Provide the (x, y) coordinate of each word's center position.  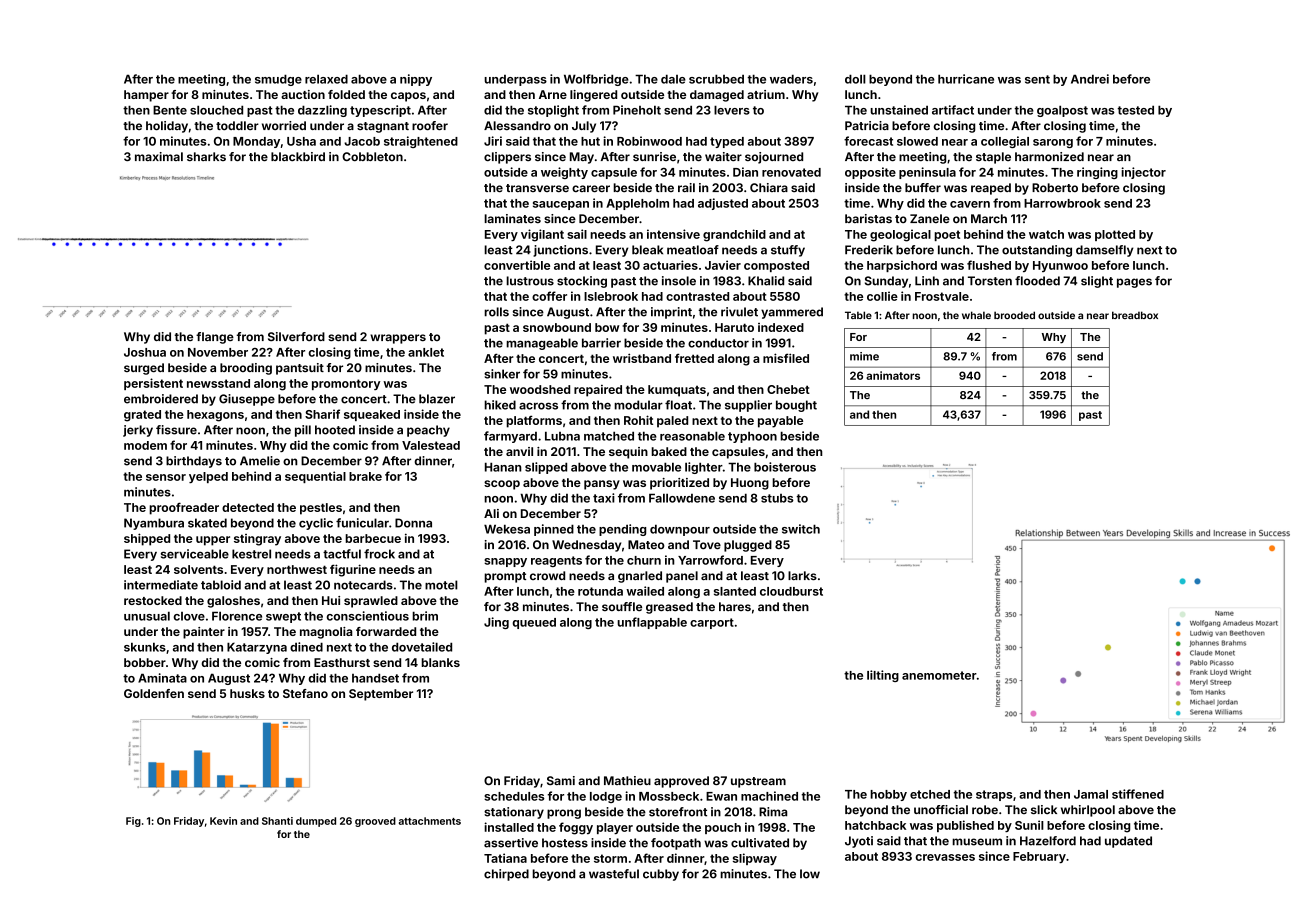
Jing (496, 623)
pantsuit (300, 369)
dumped (316, 822)
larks (802, 575)
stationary (514, 813)
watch (1046, 234)
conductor (718, 343)
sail (577, 234)
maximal (159, 156)
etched (930, 794)
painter (204, 633)
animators (893, 375)
